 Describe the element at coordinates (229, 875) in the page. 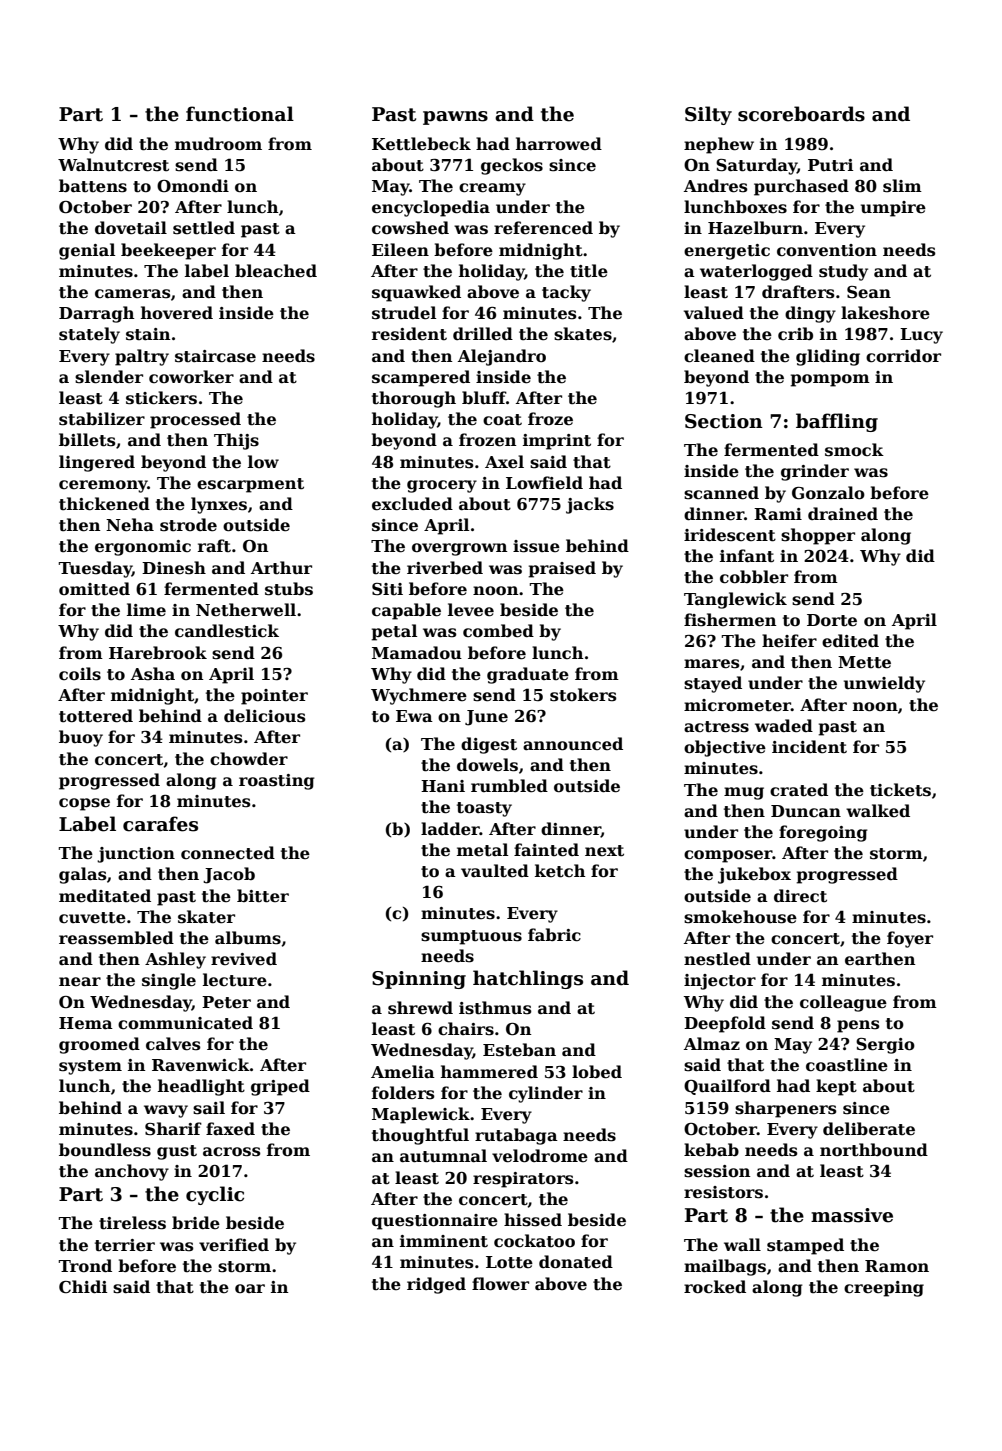

I see `Jacob` at that location.
